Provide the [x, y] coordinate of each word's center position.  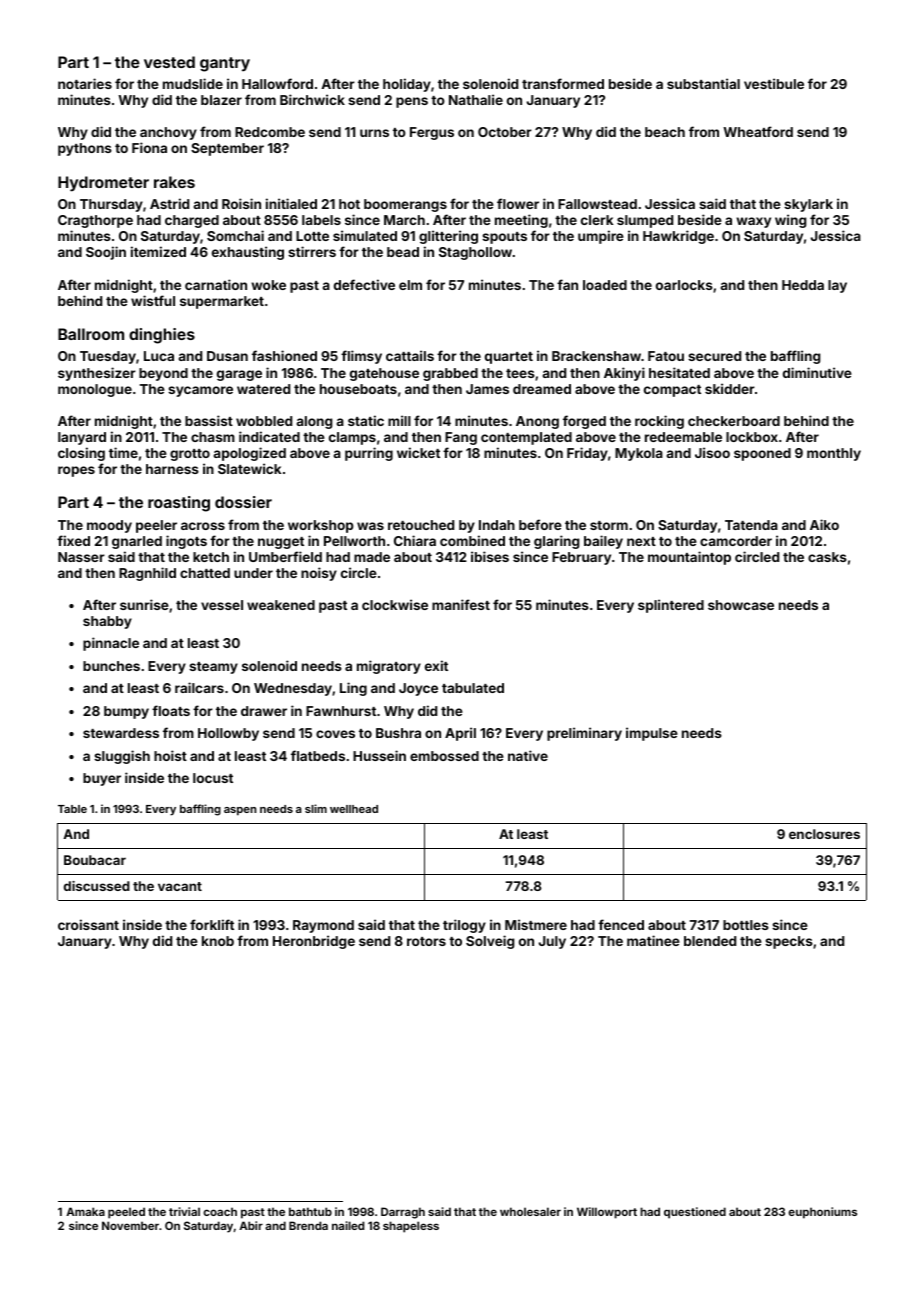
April [460, 734]
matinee [653, 940]
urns [374, 133]
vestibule [774, 83]
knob [218, 941]
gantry [225, 64]
